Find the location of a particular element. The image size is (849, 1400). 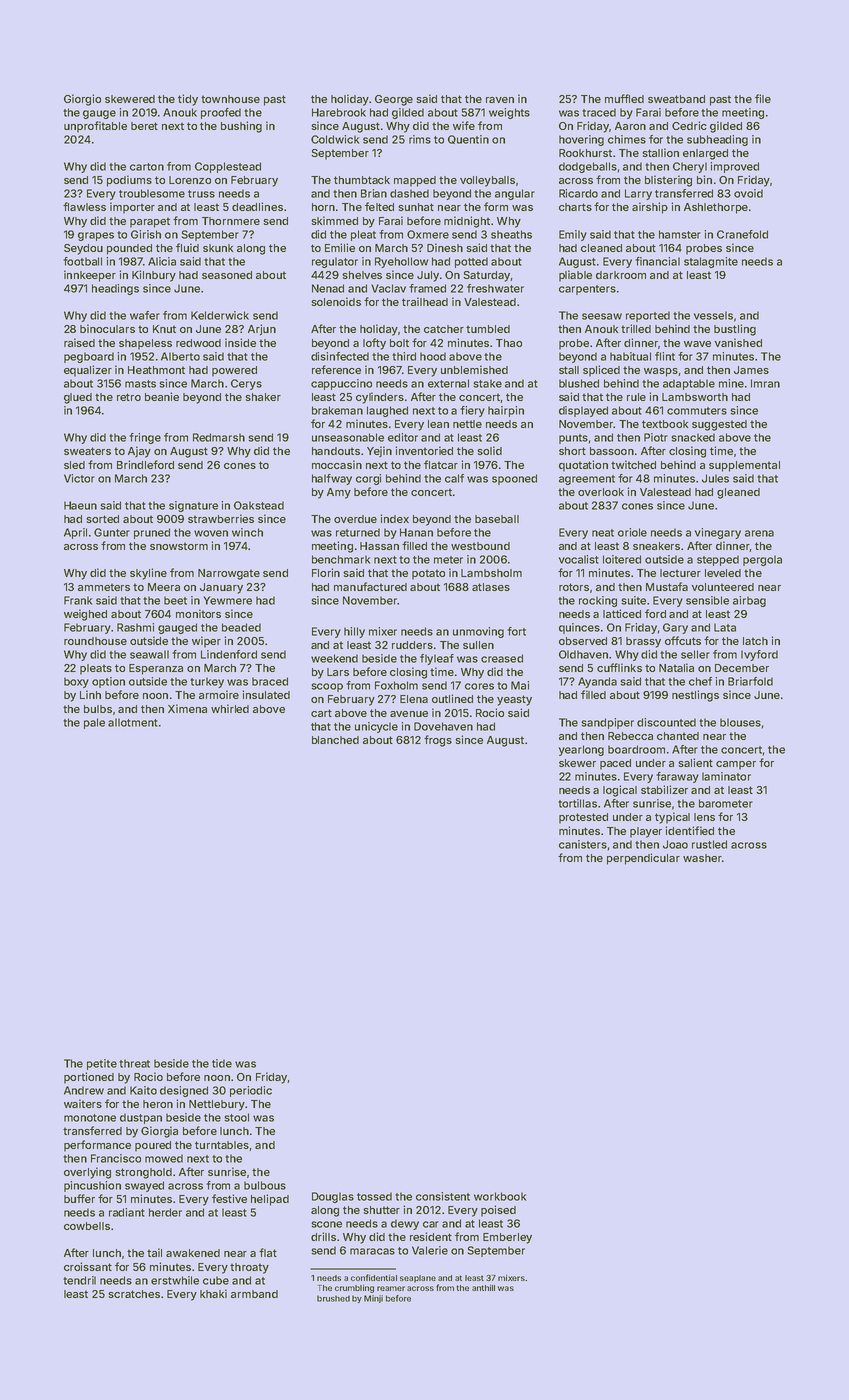

calf is located at coordinates (454, 478).
